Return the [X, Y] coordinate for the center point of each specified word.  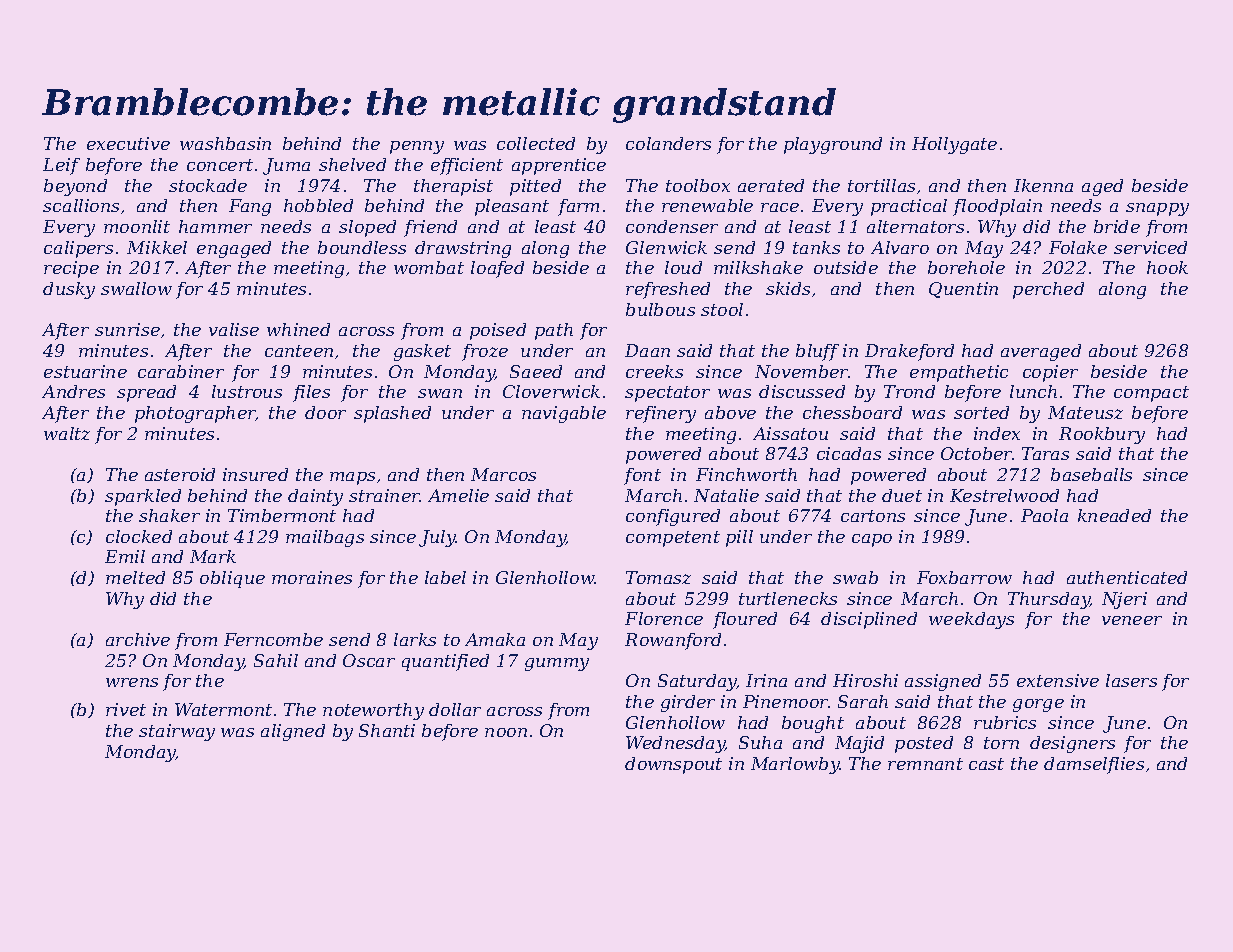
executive [128, 143]
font [642, 476]
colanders [668, 143]
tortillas [881, 185]
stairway [177, 732]
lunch [1033, 391]
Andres [73, 391]
